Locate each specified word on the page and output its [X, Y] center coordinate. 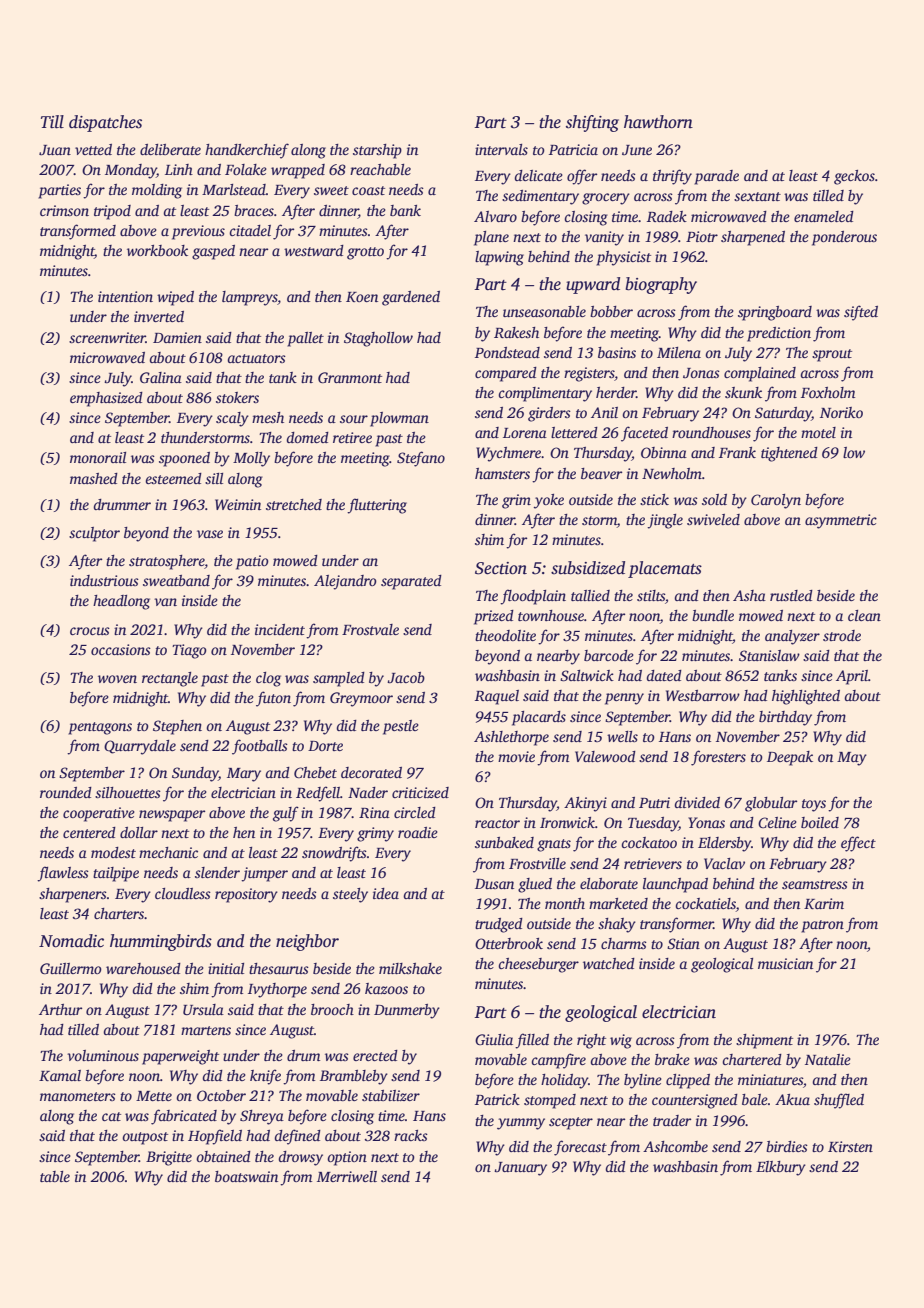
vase [210, 534]
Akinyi [585, 804]
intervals [501, 149]
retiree [352, 437]
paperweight [180, 1057]
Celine [777, 822]
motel [818, 432]
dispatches [105, 123]
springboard [775, 313]
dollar [139, 832]
